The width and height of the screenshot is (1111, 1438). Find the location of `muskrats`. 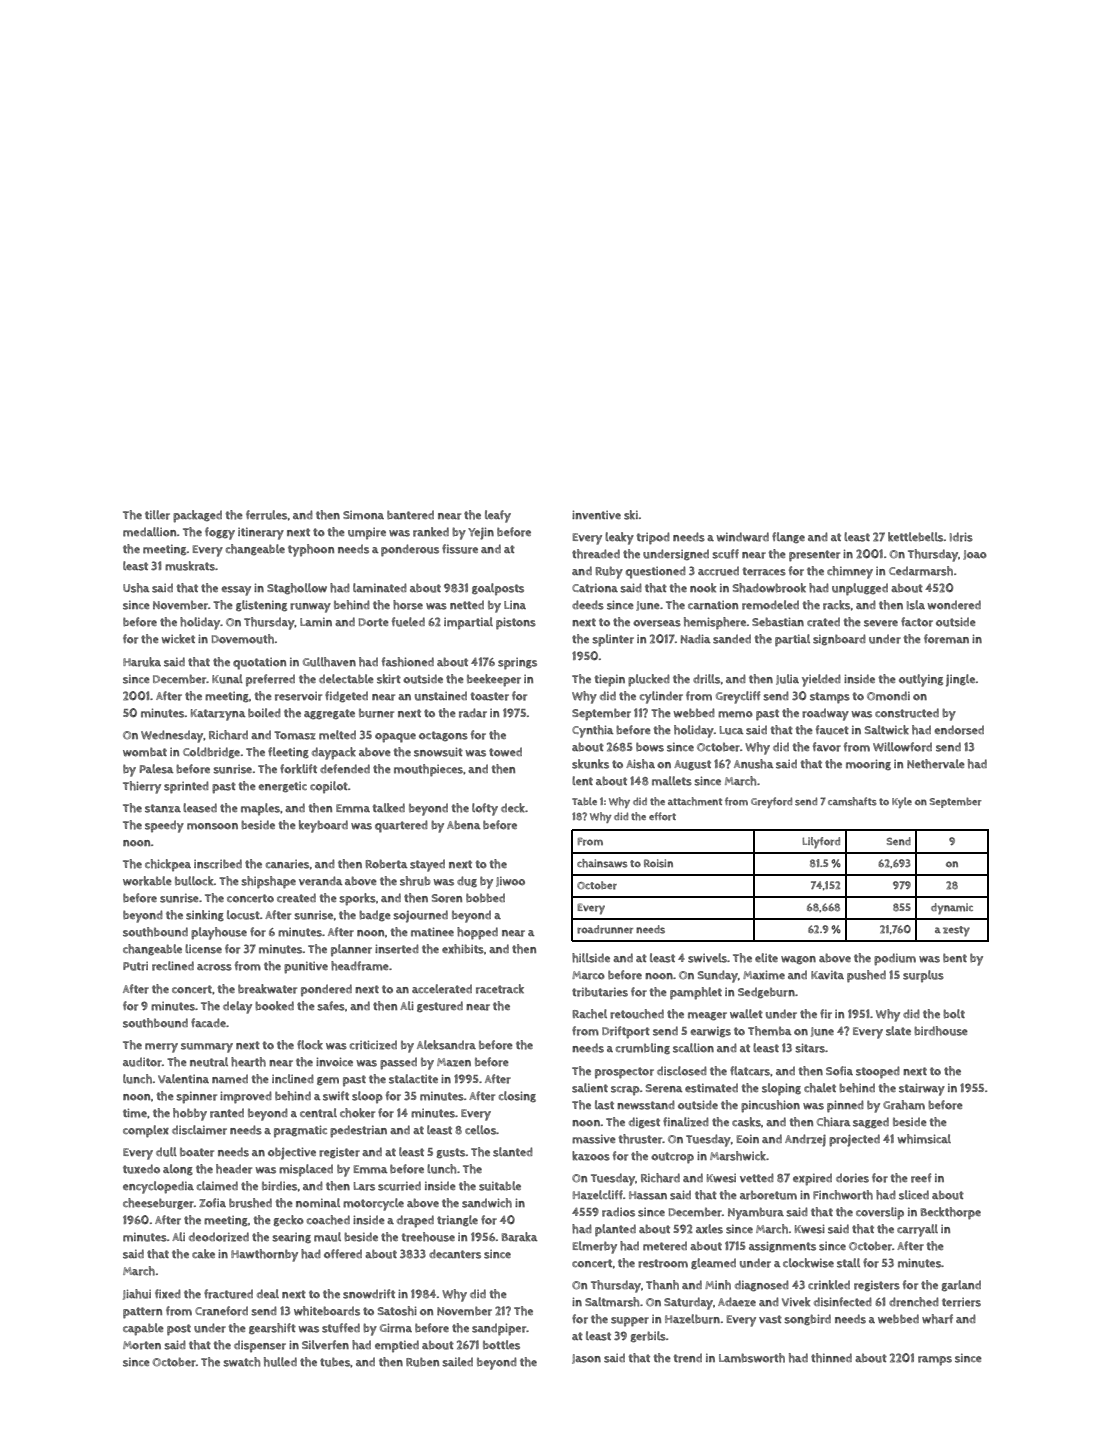

muskrats is located at coordinates (190, 566).
